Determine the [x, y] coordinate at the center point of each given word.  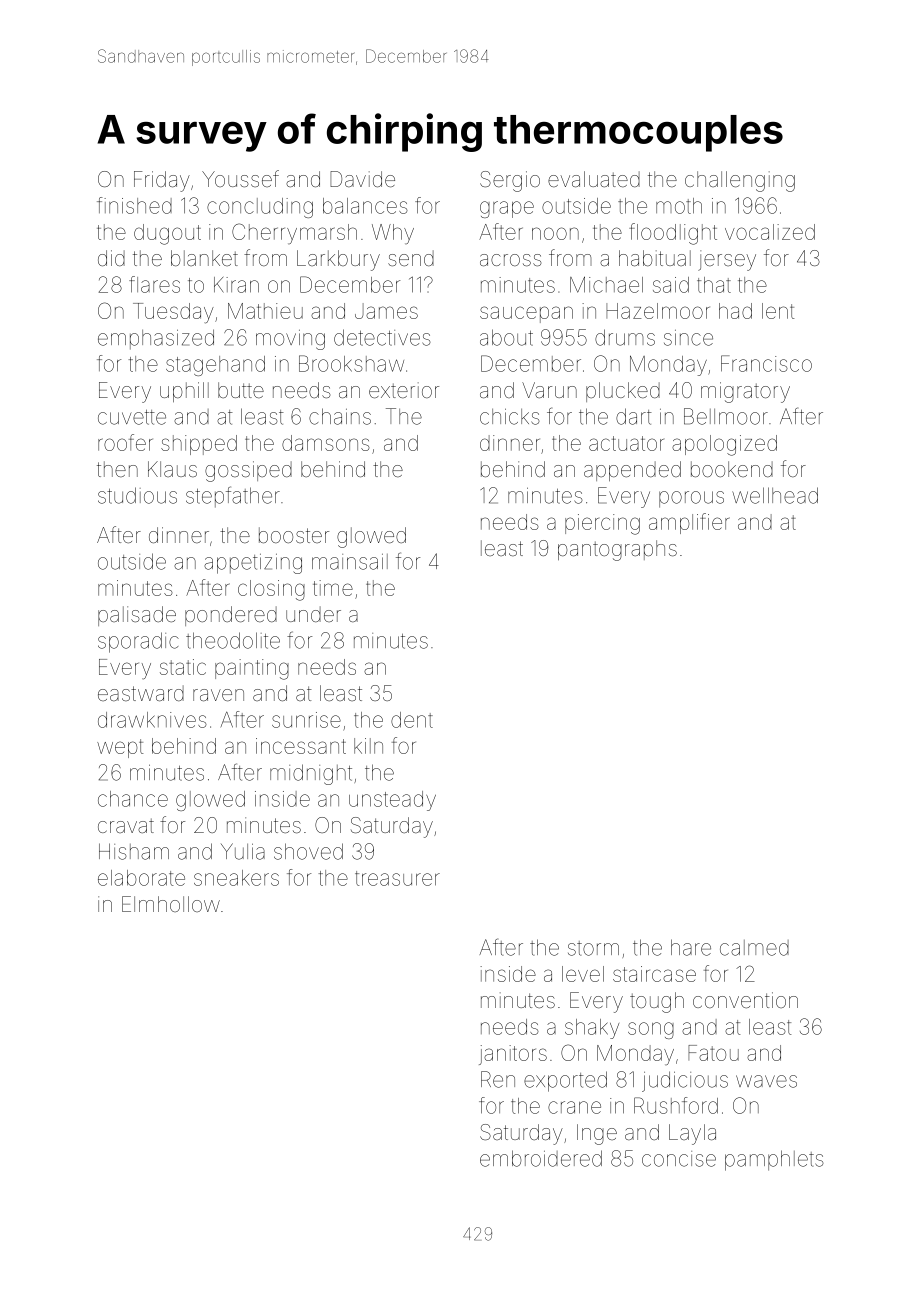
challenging [740, 181]
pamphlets [774, 1160]
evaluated [594, 179]
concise [679, 1159]
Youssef [240, 178]
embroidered [541, 1158]
